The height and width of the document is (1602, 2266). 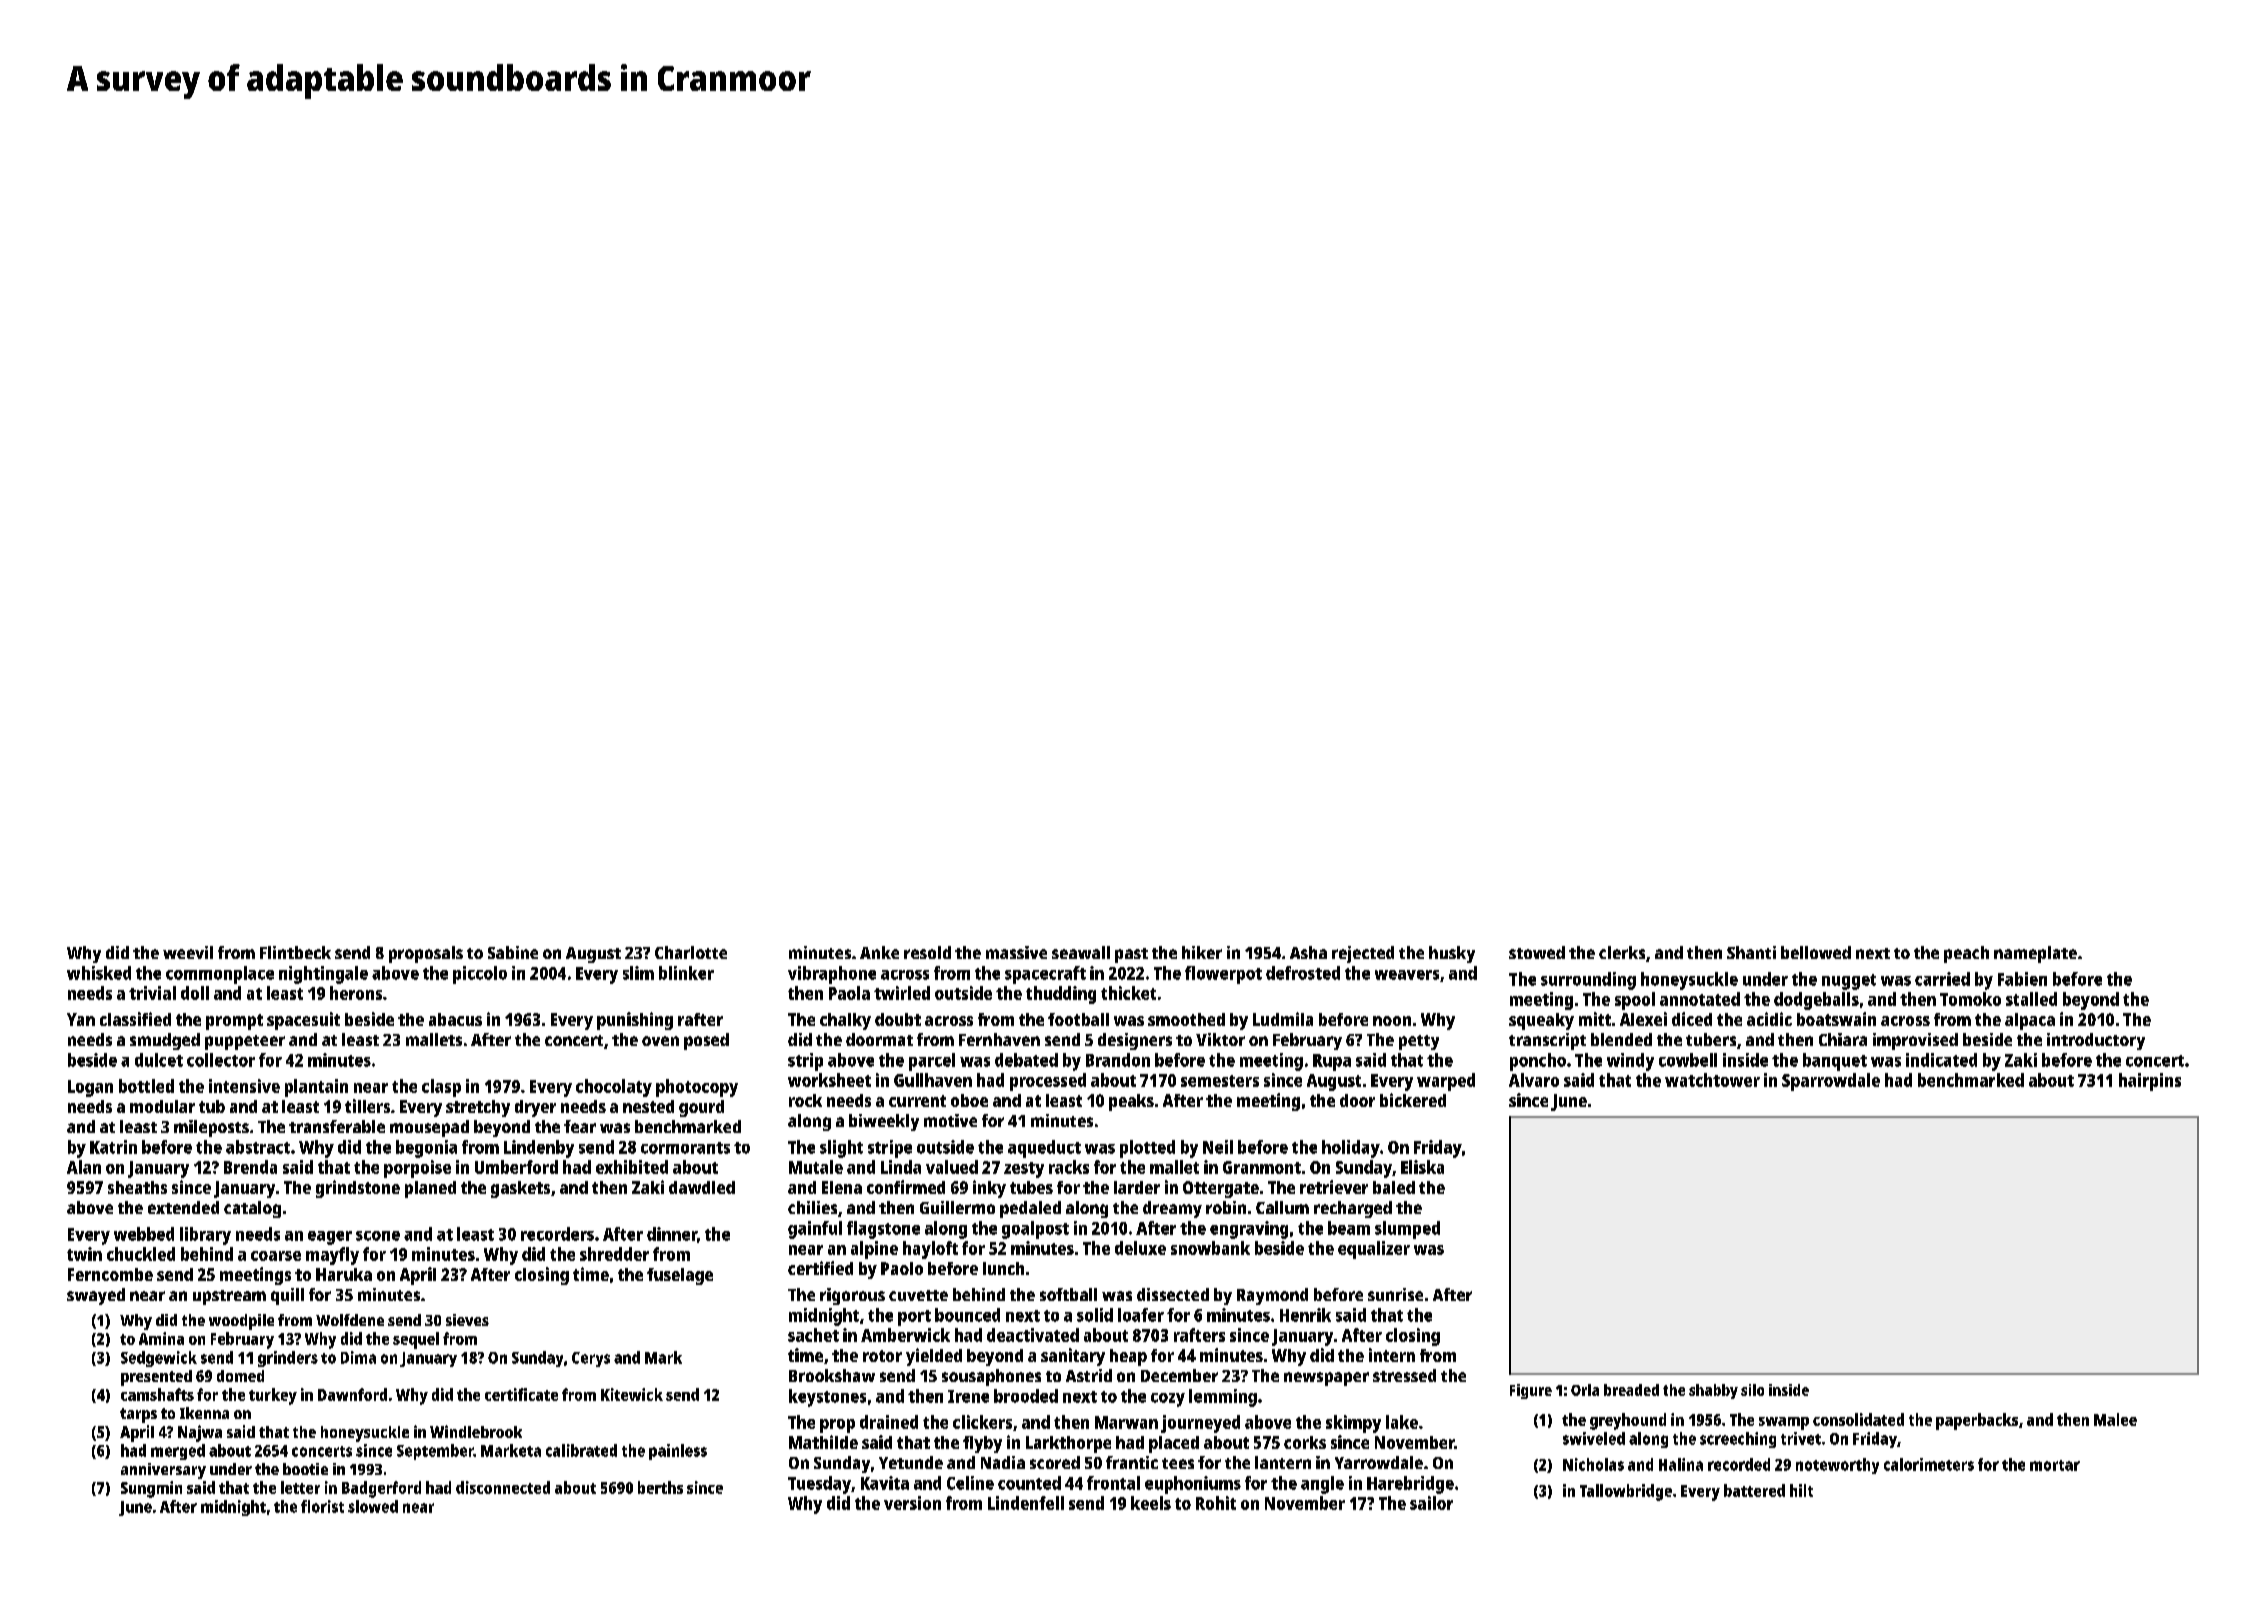 I want to click on bootie, so click(x=305, y=1469).
